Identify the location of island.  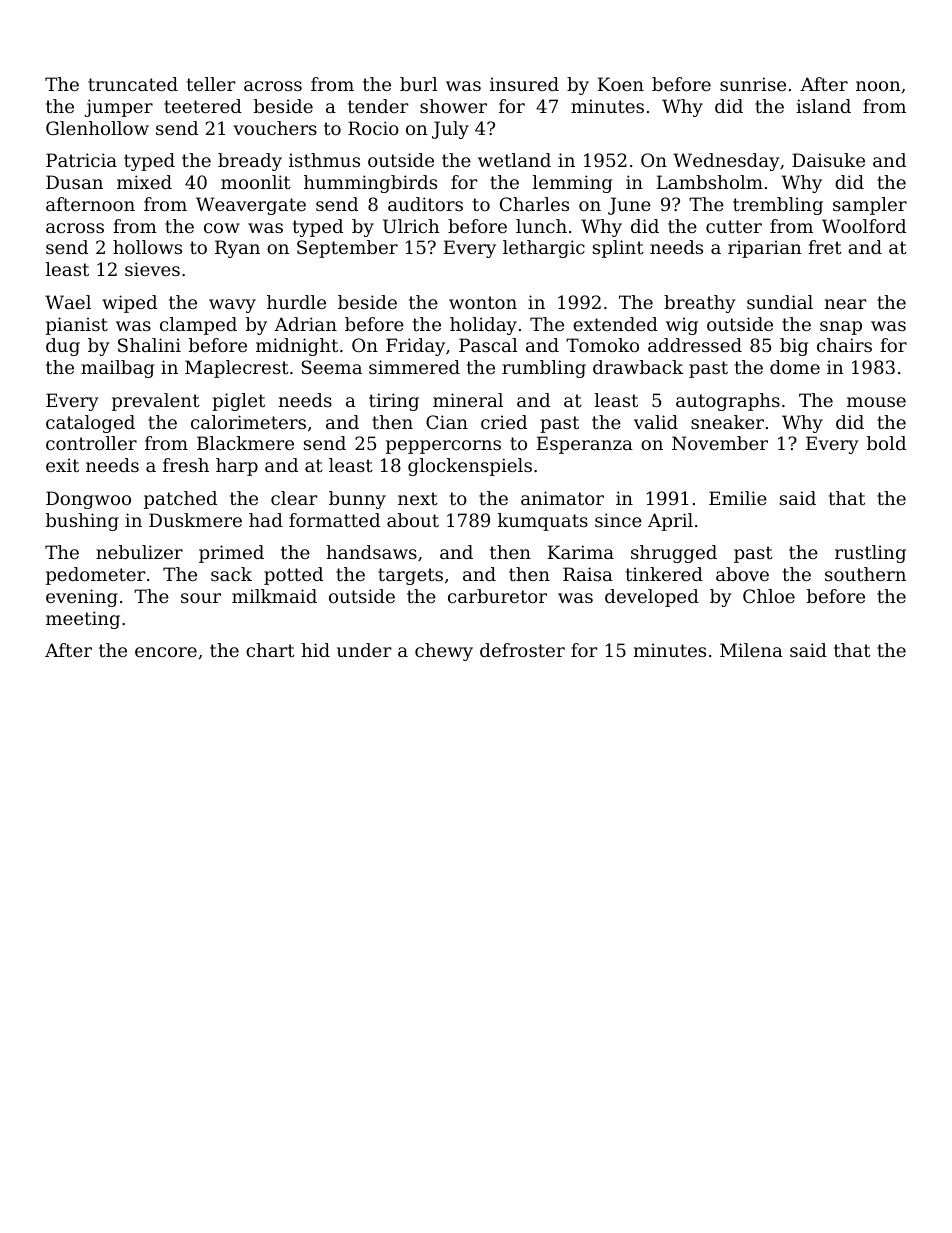
(823, 106).
